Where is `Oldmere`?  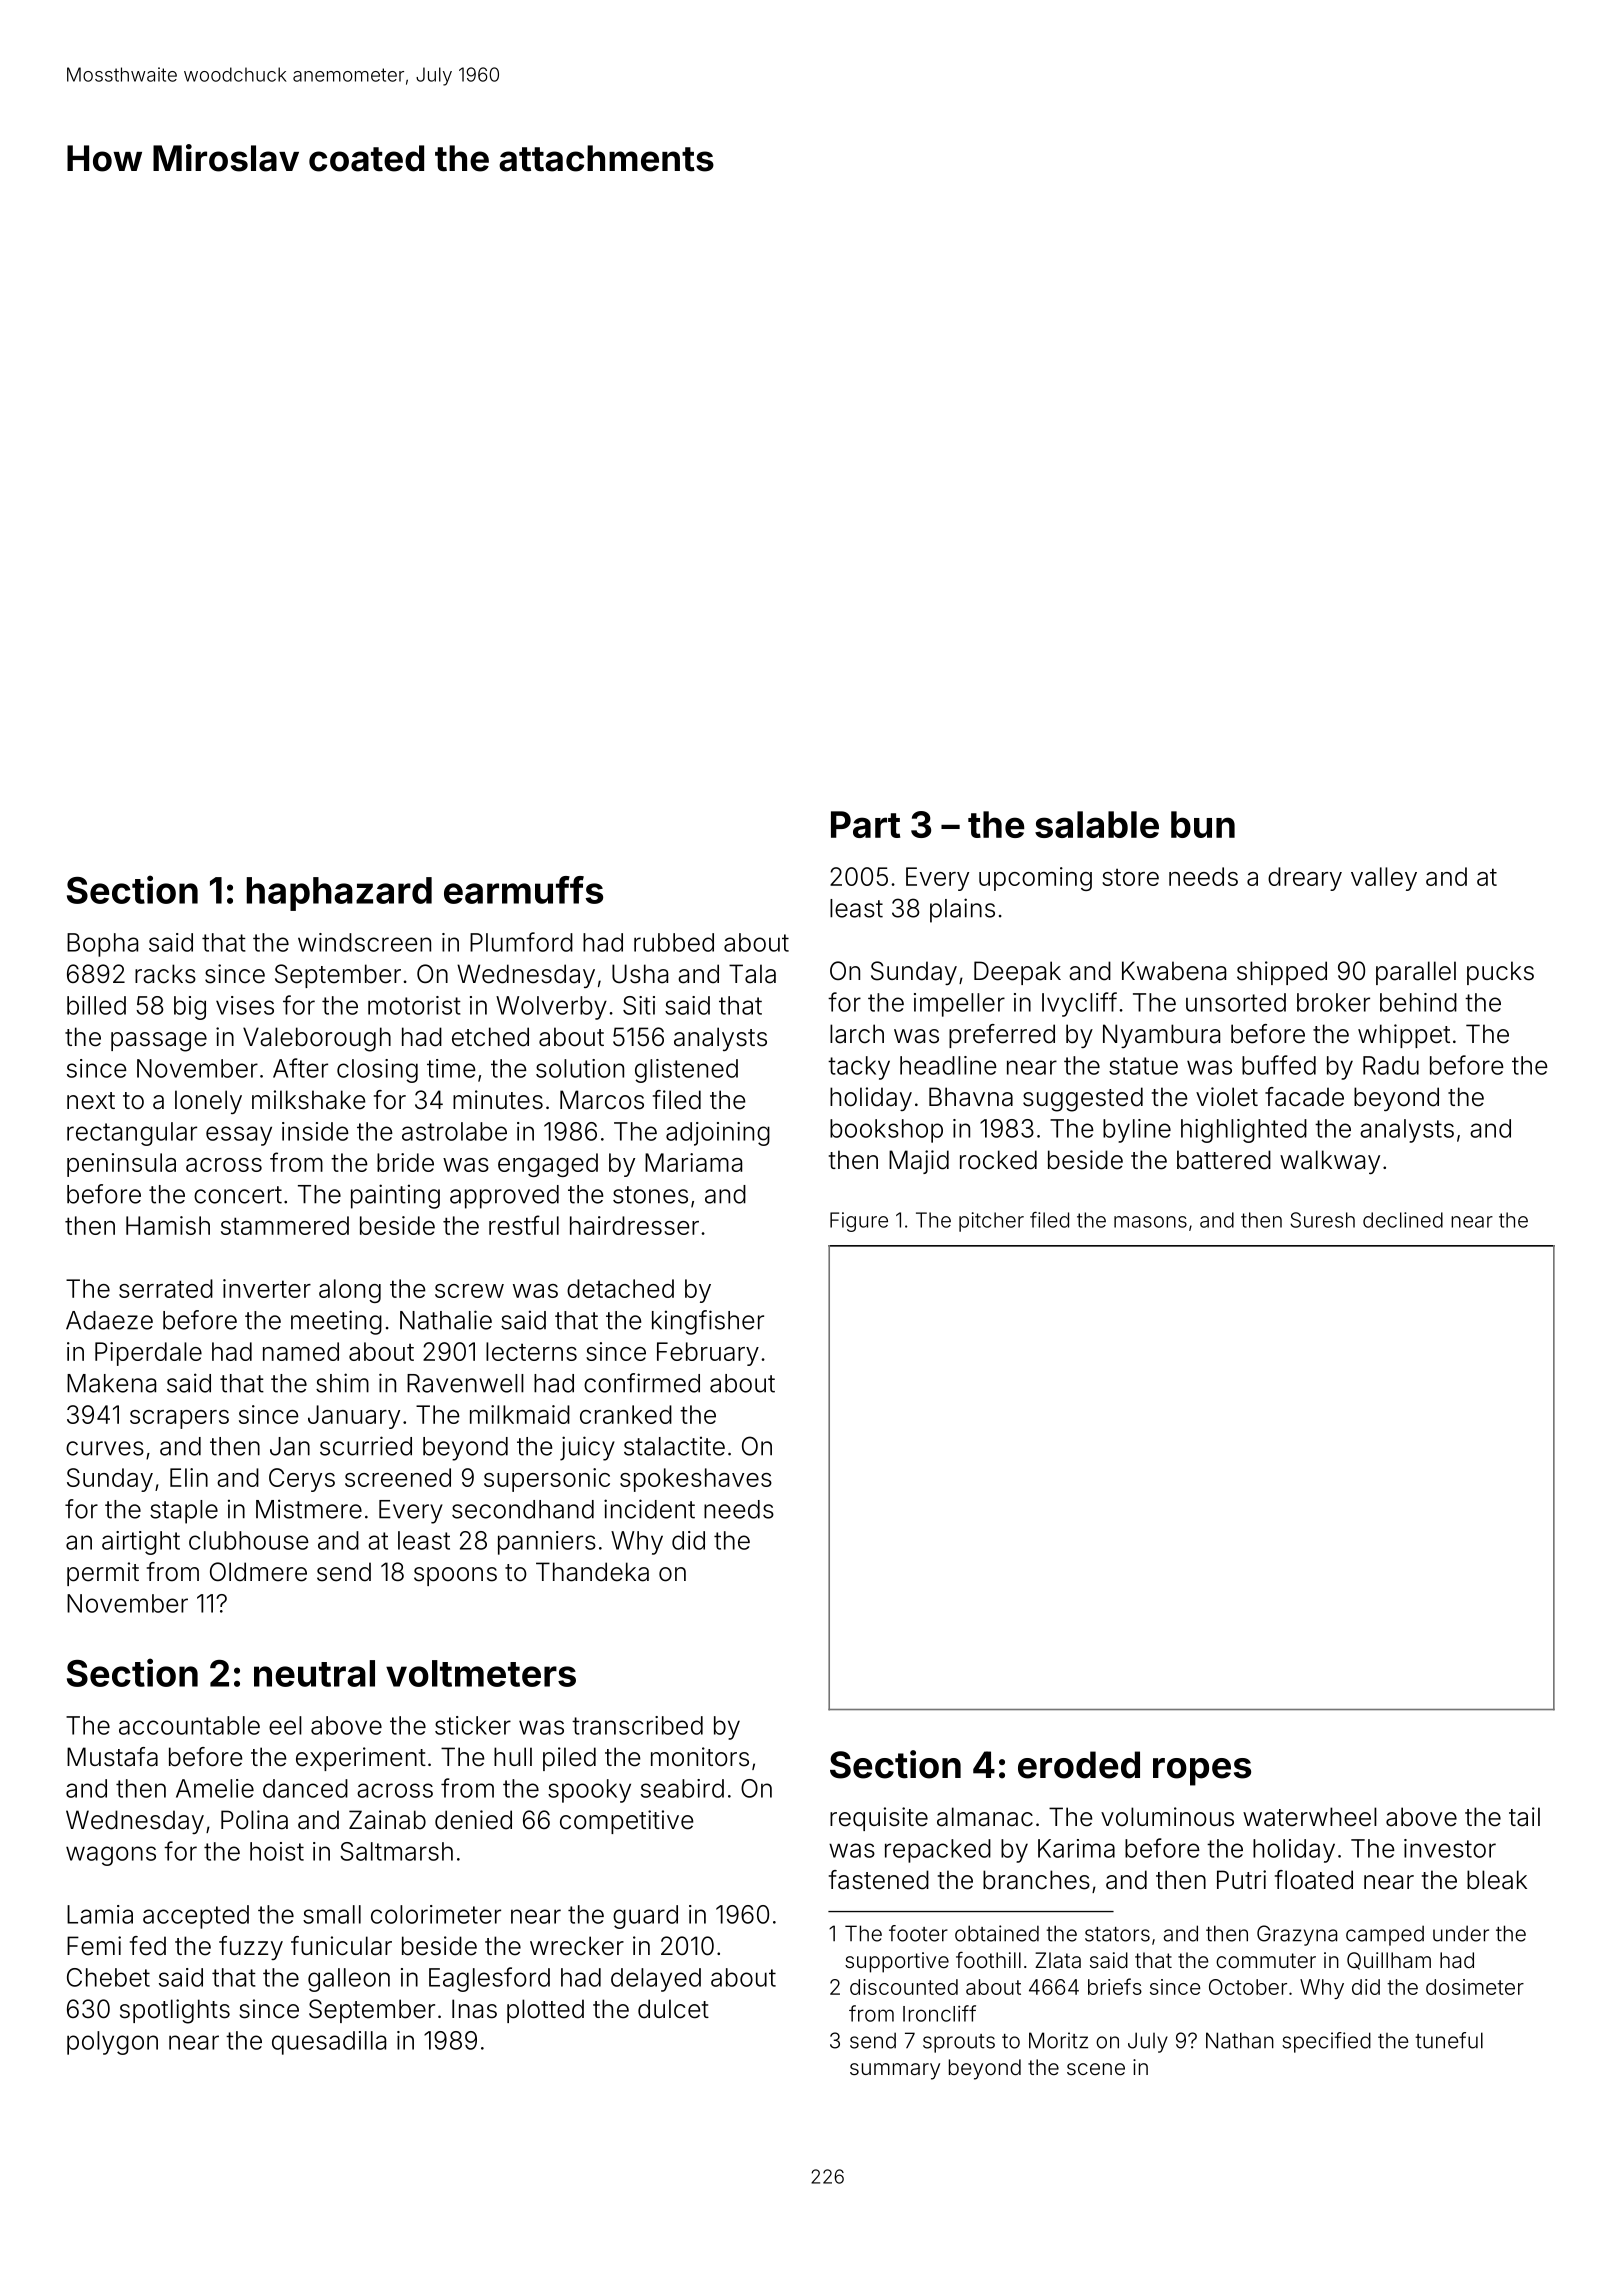 Oldmere is located at coordinates (258, 1572).
